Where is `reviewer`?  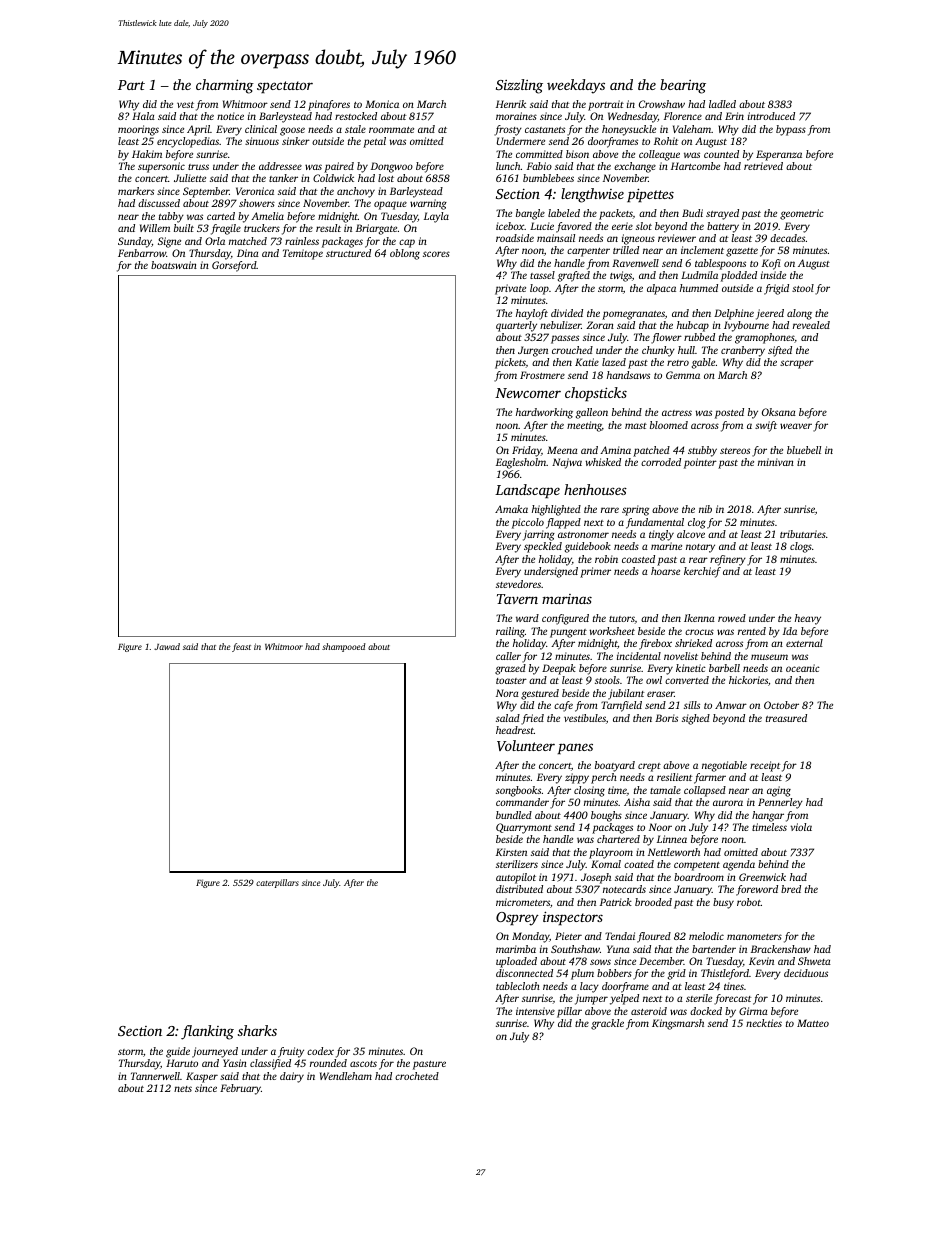 reviewer is located at coordinates (677, 238).
